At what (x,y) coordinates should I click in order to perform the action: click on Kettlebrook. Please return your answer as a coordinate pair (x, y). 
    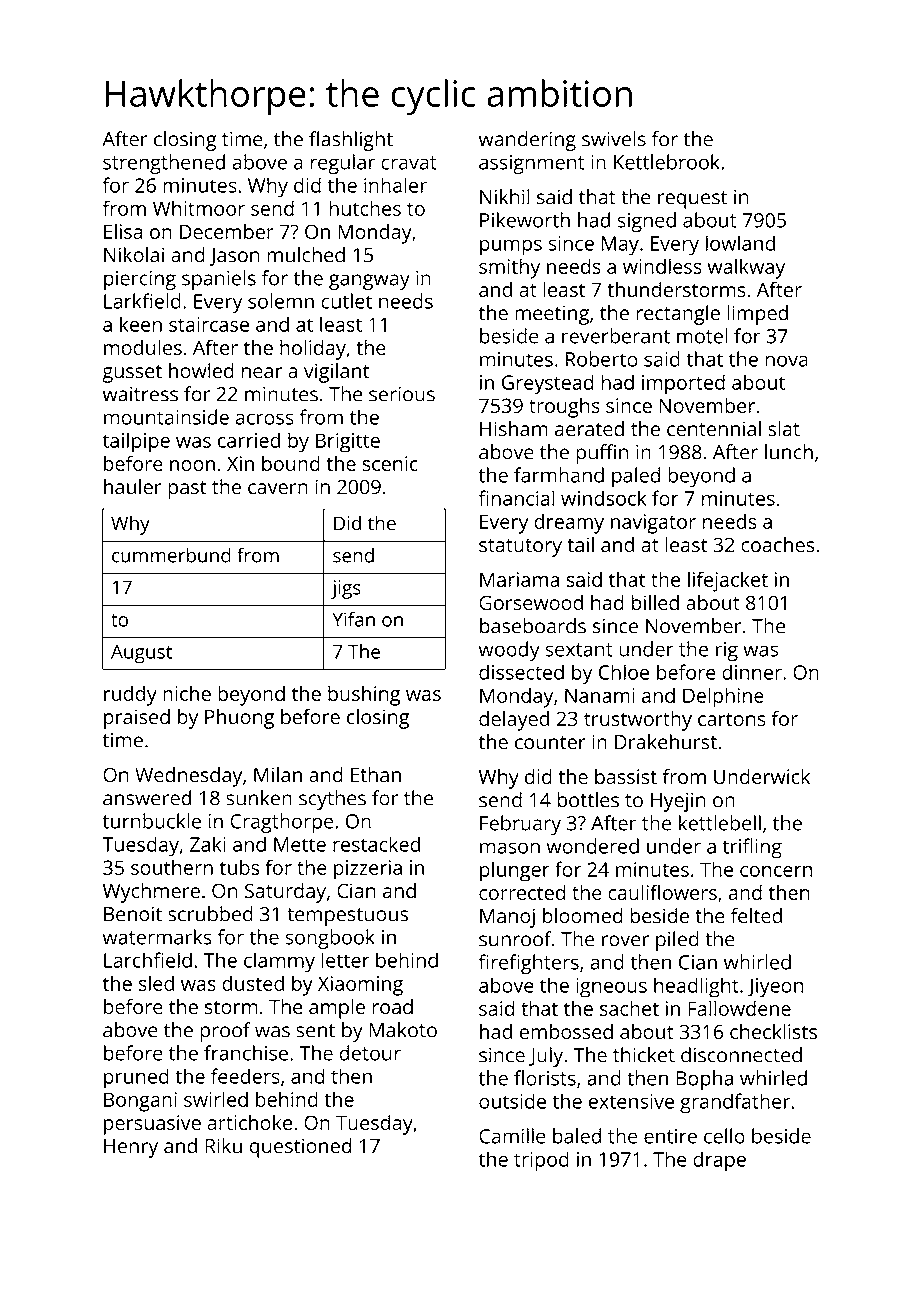
    Looking at the image, I should click on (667, 162).
